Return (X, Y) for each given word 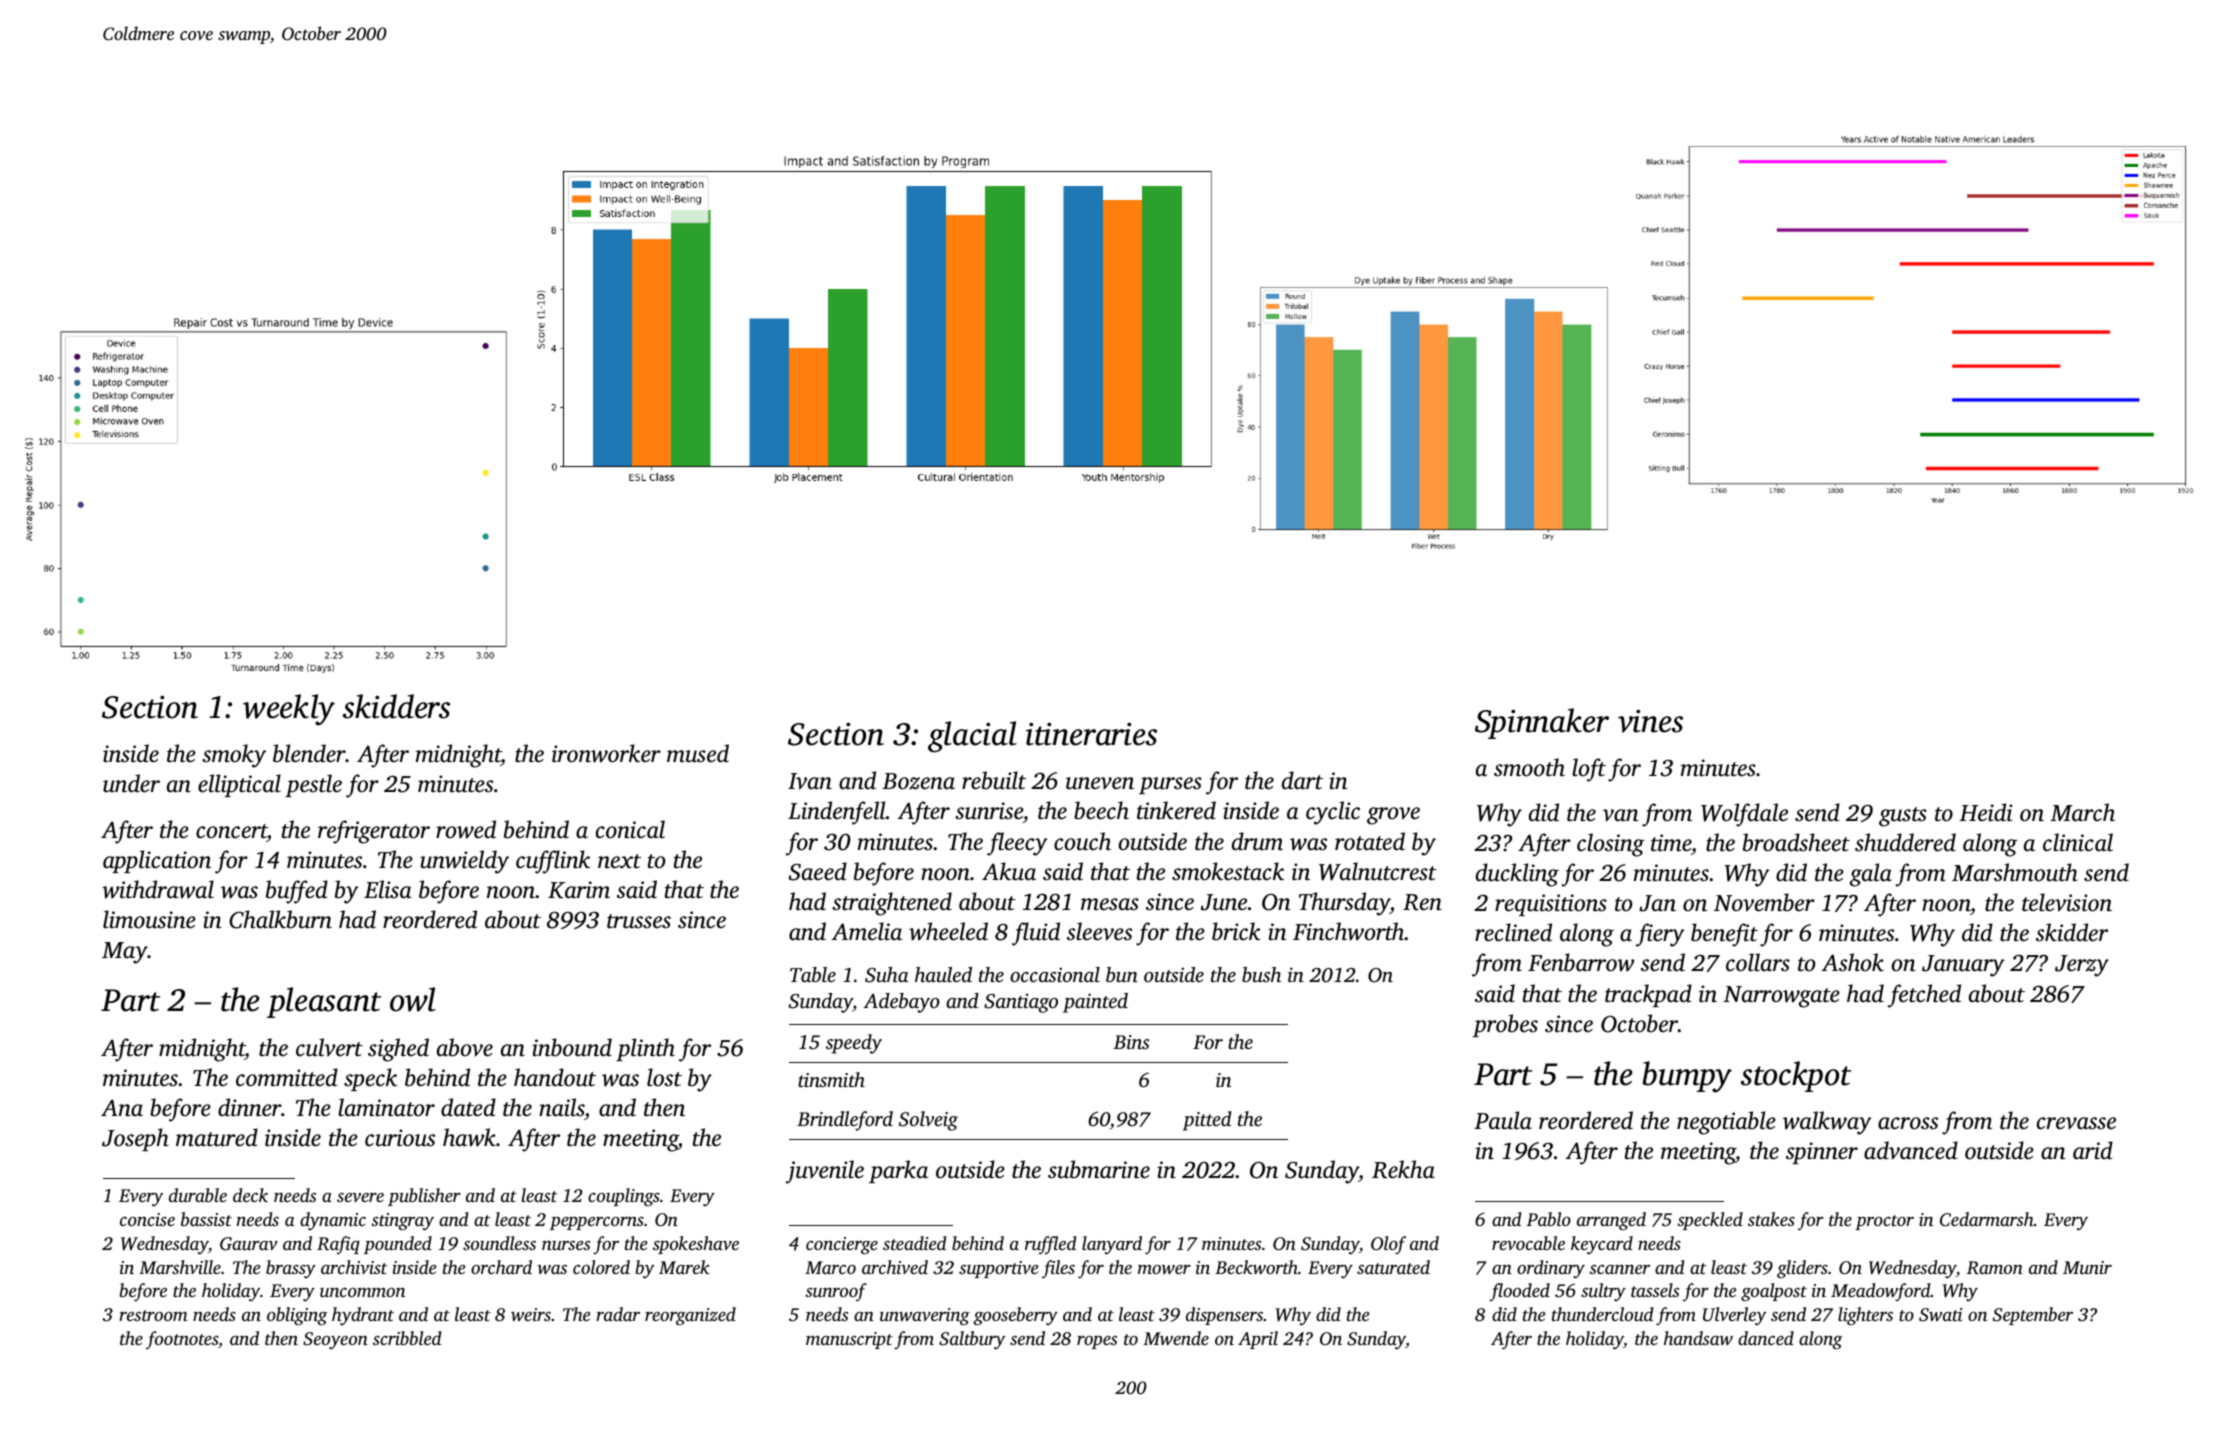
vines (1650, 721)
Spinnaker (1542, 723)
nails (561, 1107)
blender (309, 753)
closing (1611, 845)
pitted (1207, 1121)
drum (1257, 841)
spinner (1822, 1153)
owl (413, 999)
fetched (1924, 996)
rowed (466, 829)
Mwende (1176, 1338)
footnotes (182, 1340)
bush (1261, 974)
